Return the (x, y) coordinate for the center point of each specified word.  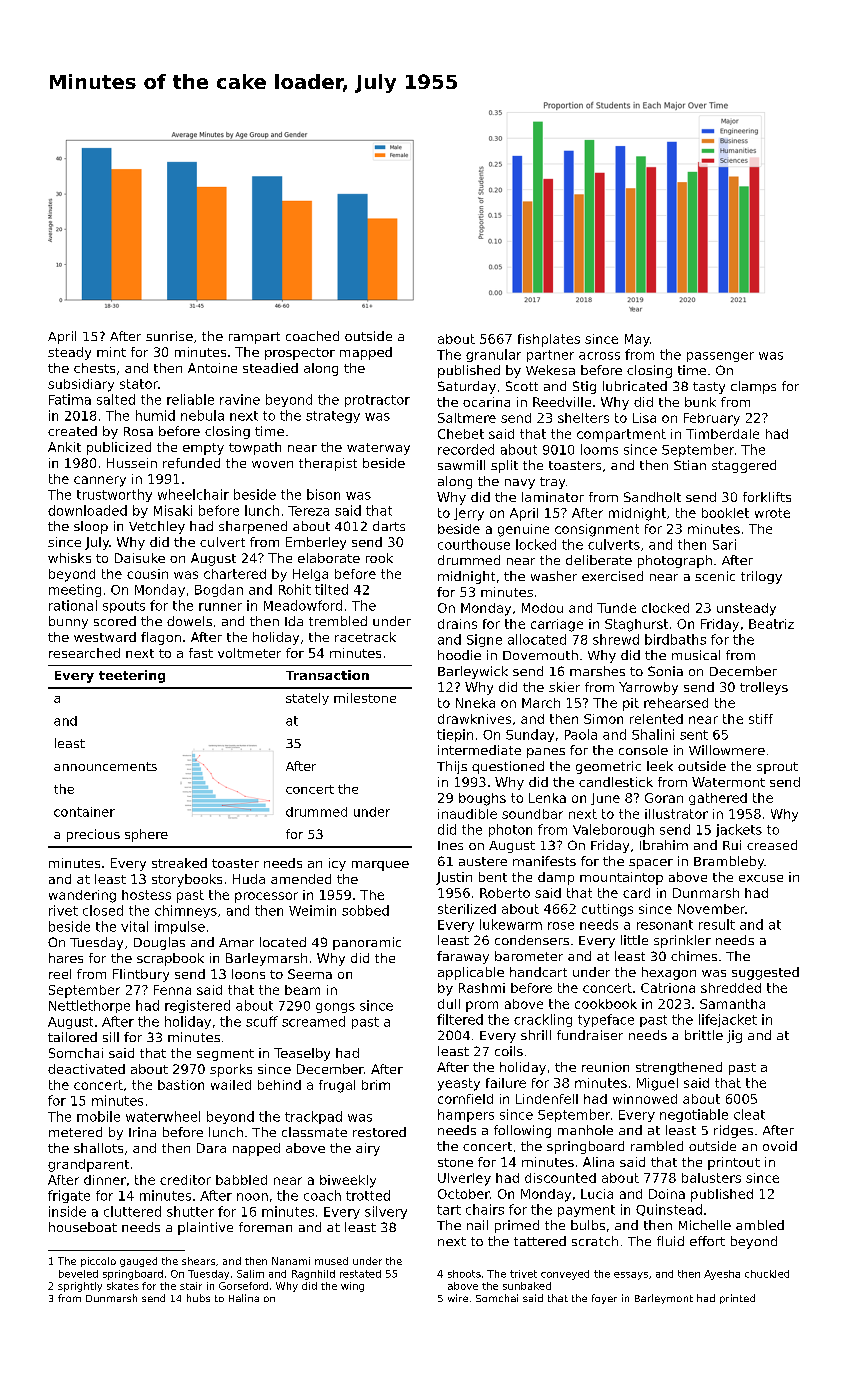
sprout (777, 768)
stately (307, 699)
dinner (105, 1180)
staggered (744, 466)
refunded (191, 463)
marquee (380, 866)
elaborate (329, 558)
